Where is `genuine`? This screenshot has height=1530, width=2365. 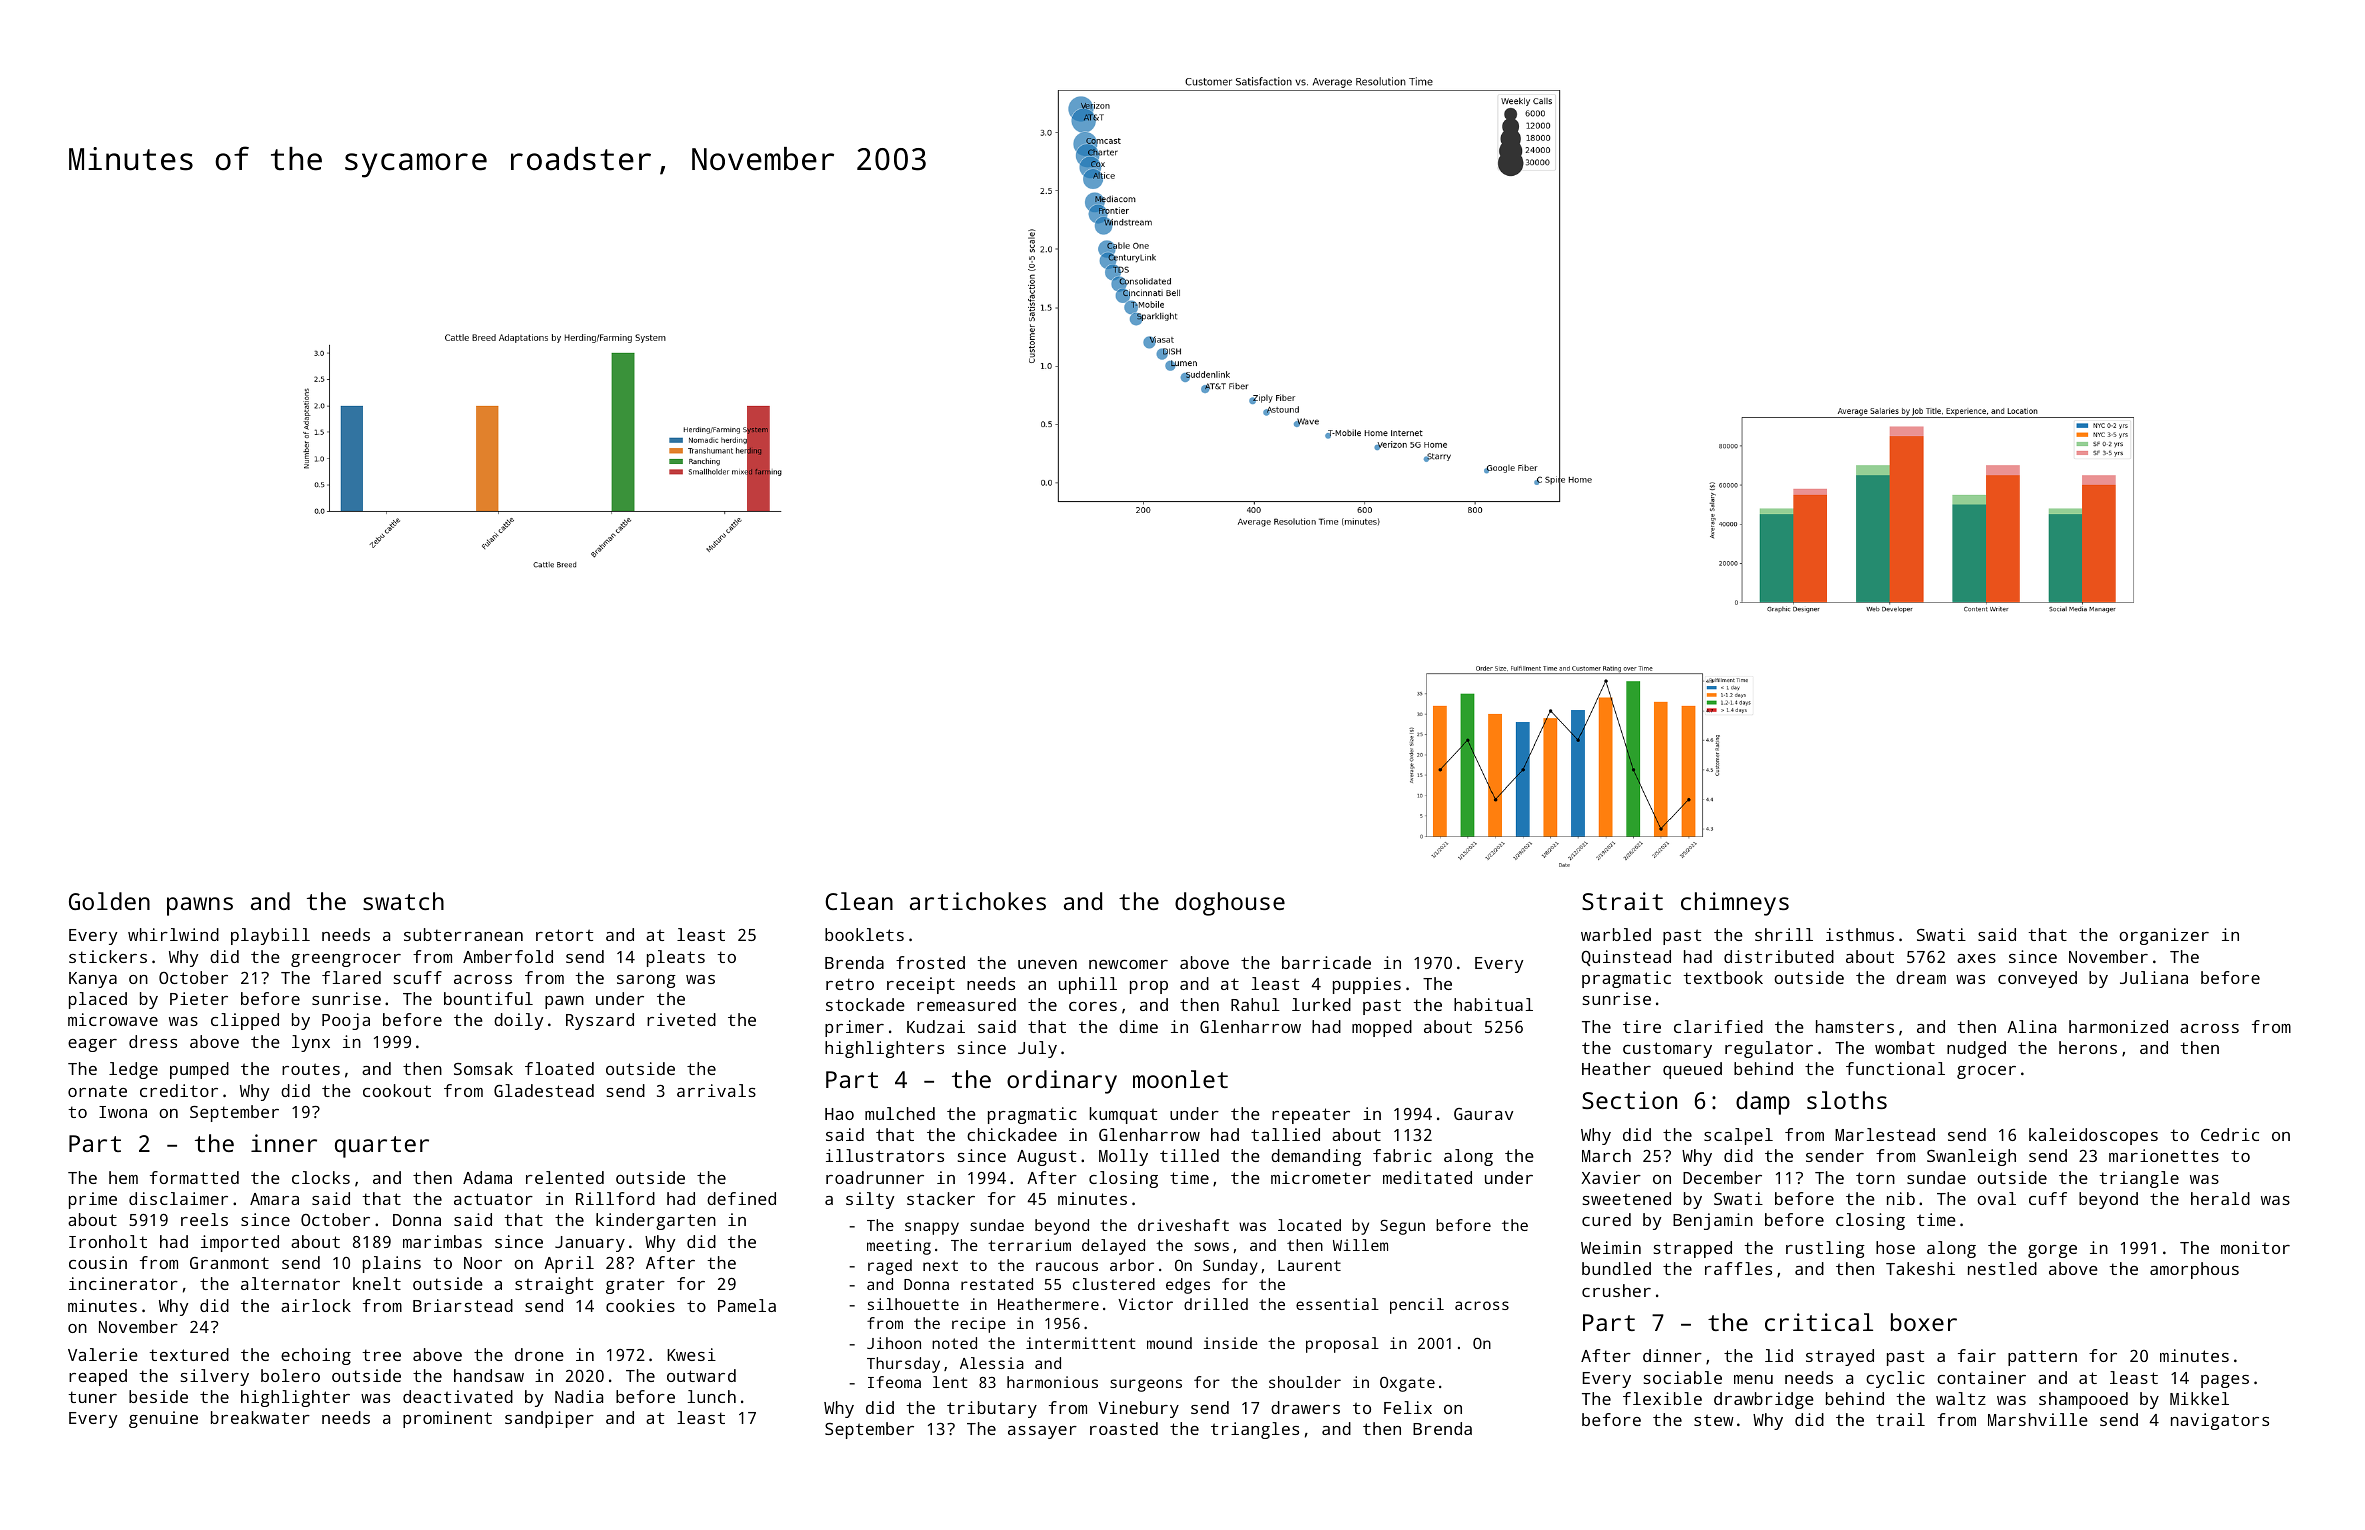
genuine is located at coordinates (163, 1419).
